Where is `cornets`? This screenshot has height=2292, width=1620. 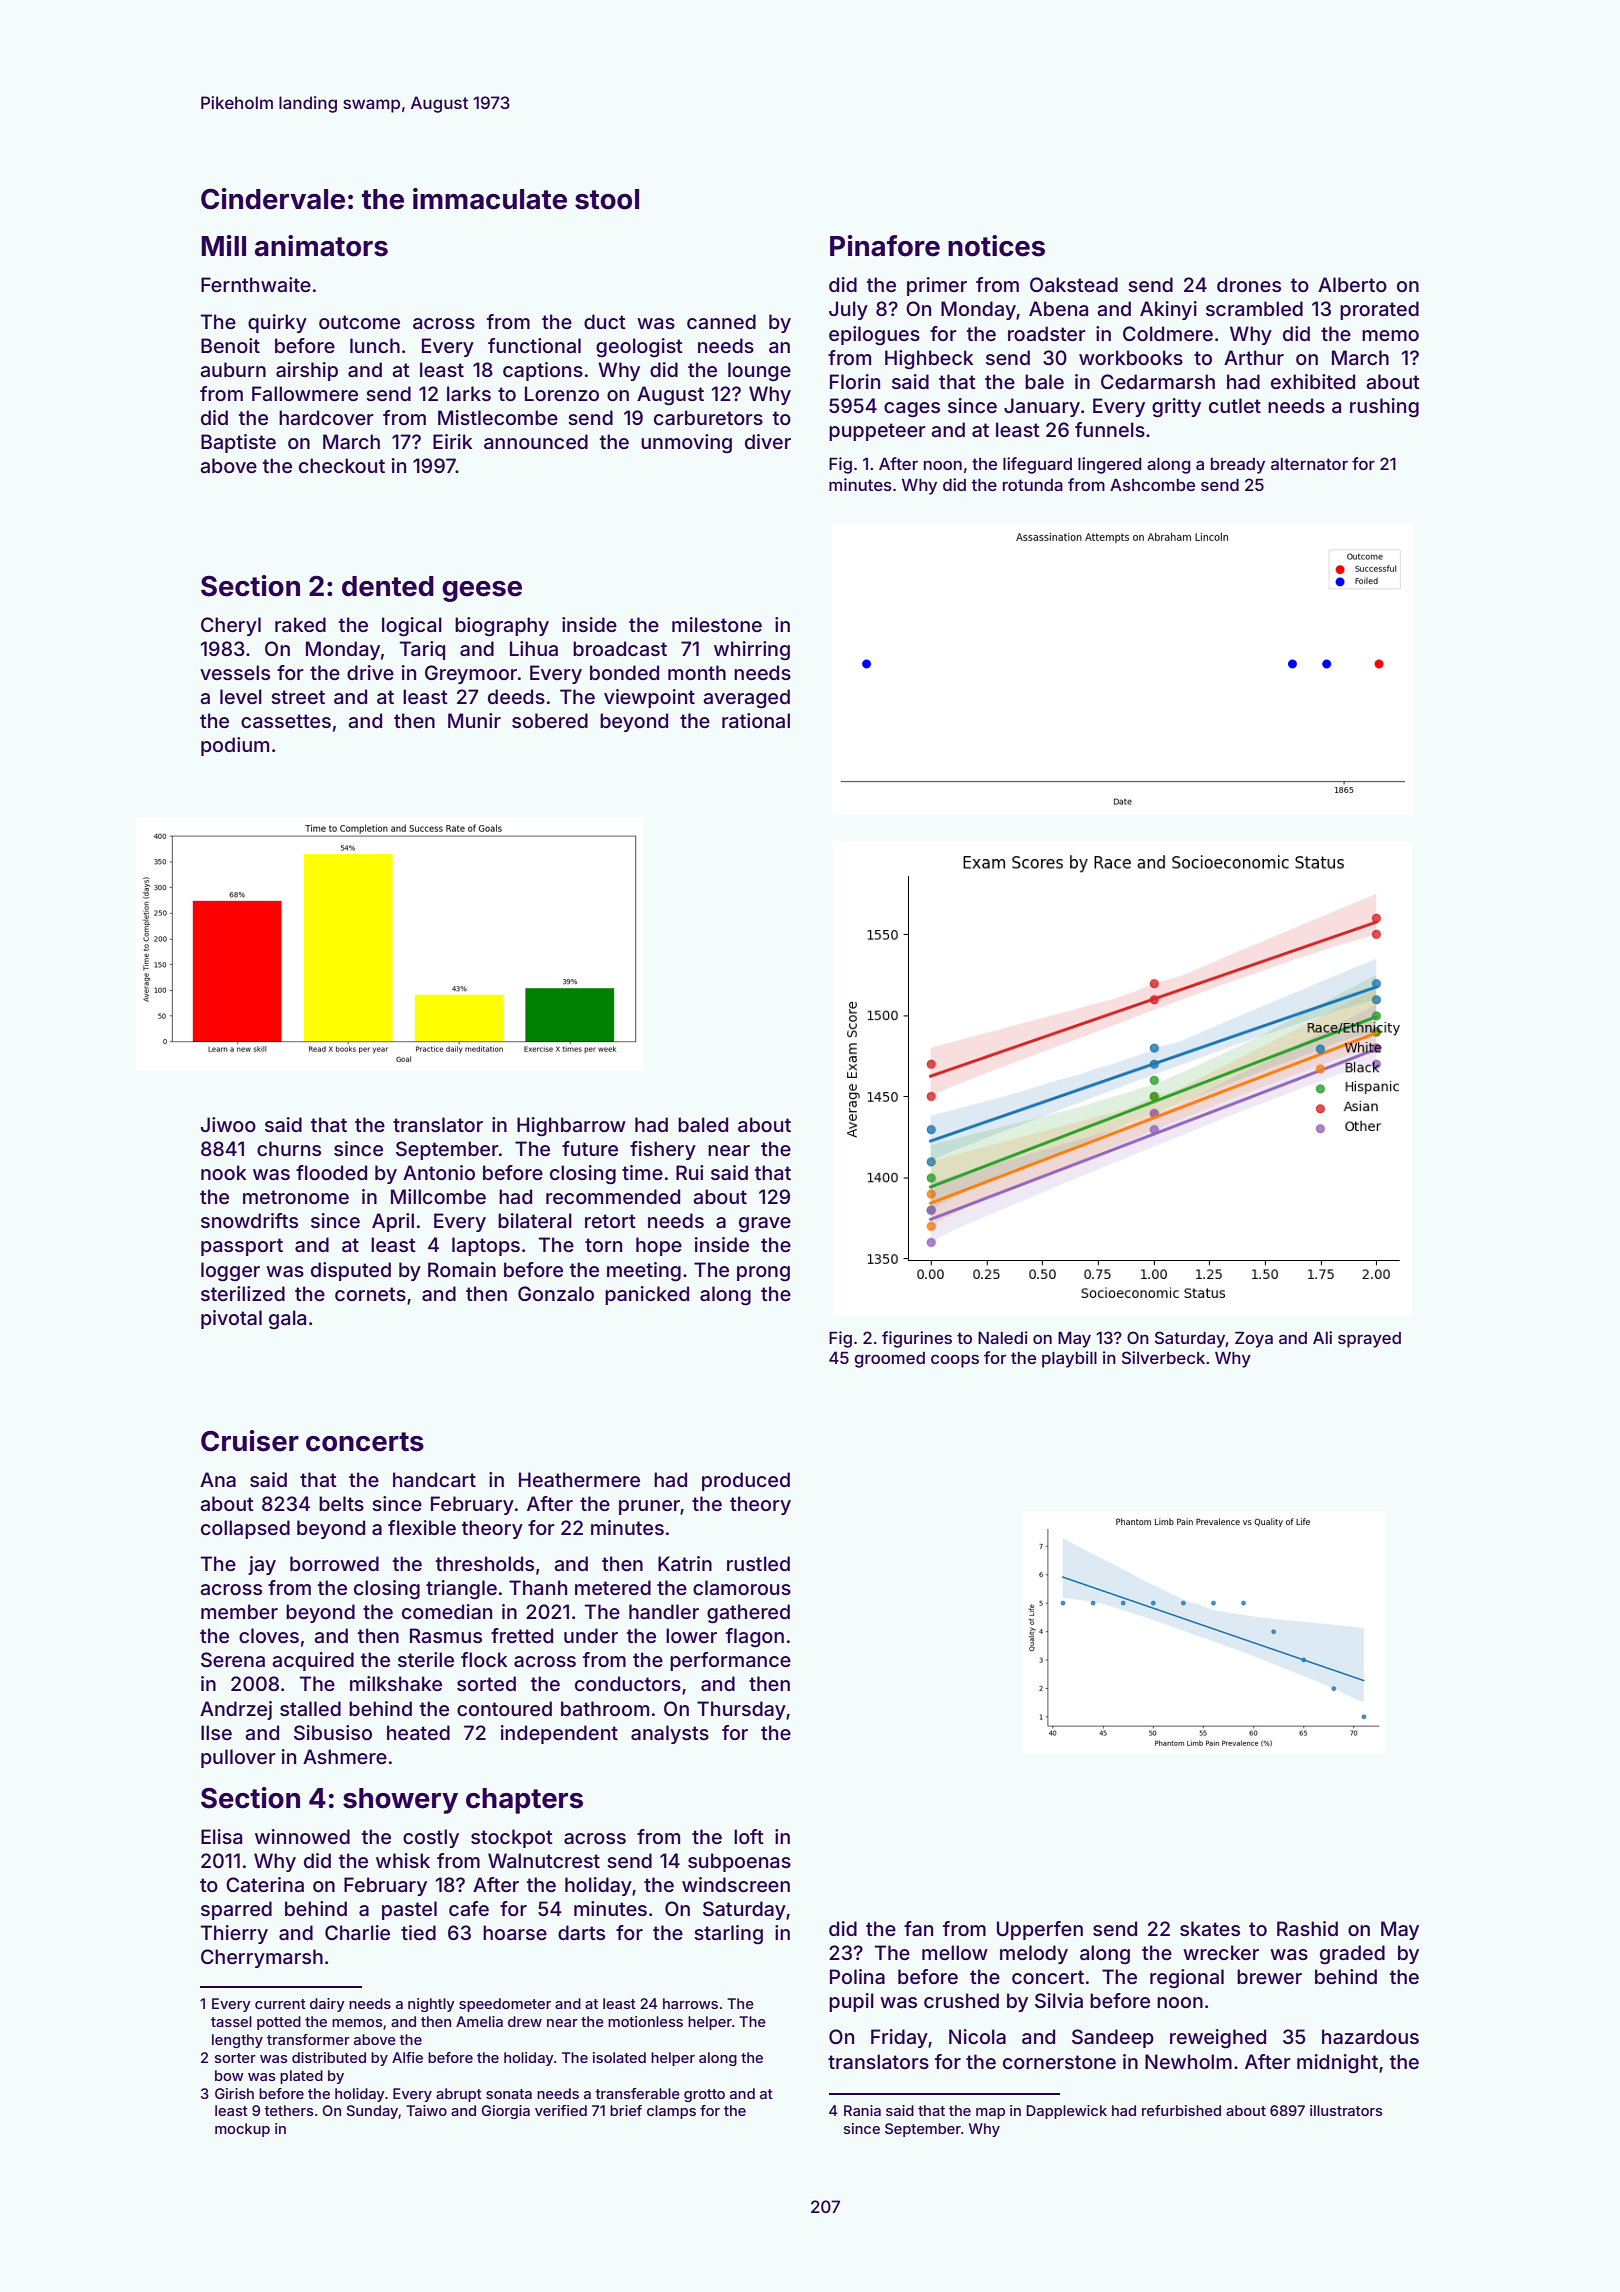
cornets is located at coordinates (370, 1294).
